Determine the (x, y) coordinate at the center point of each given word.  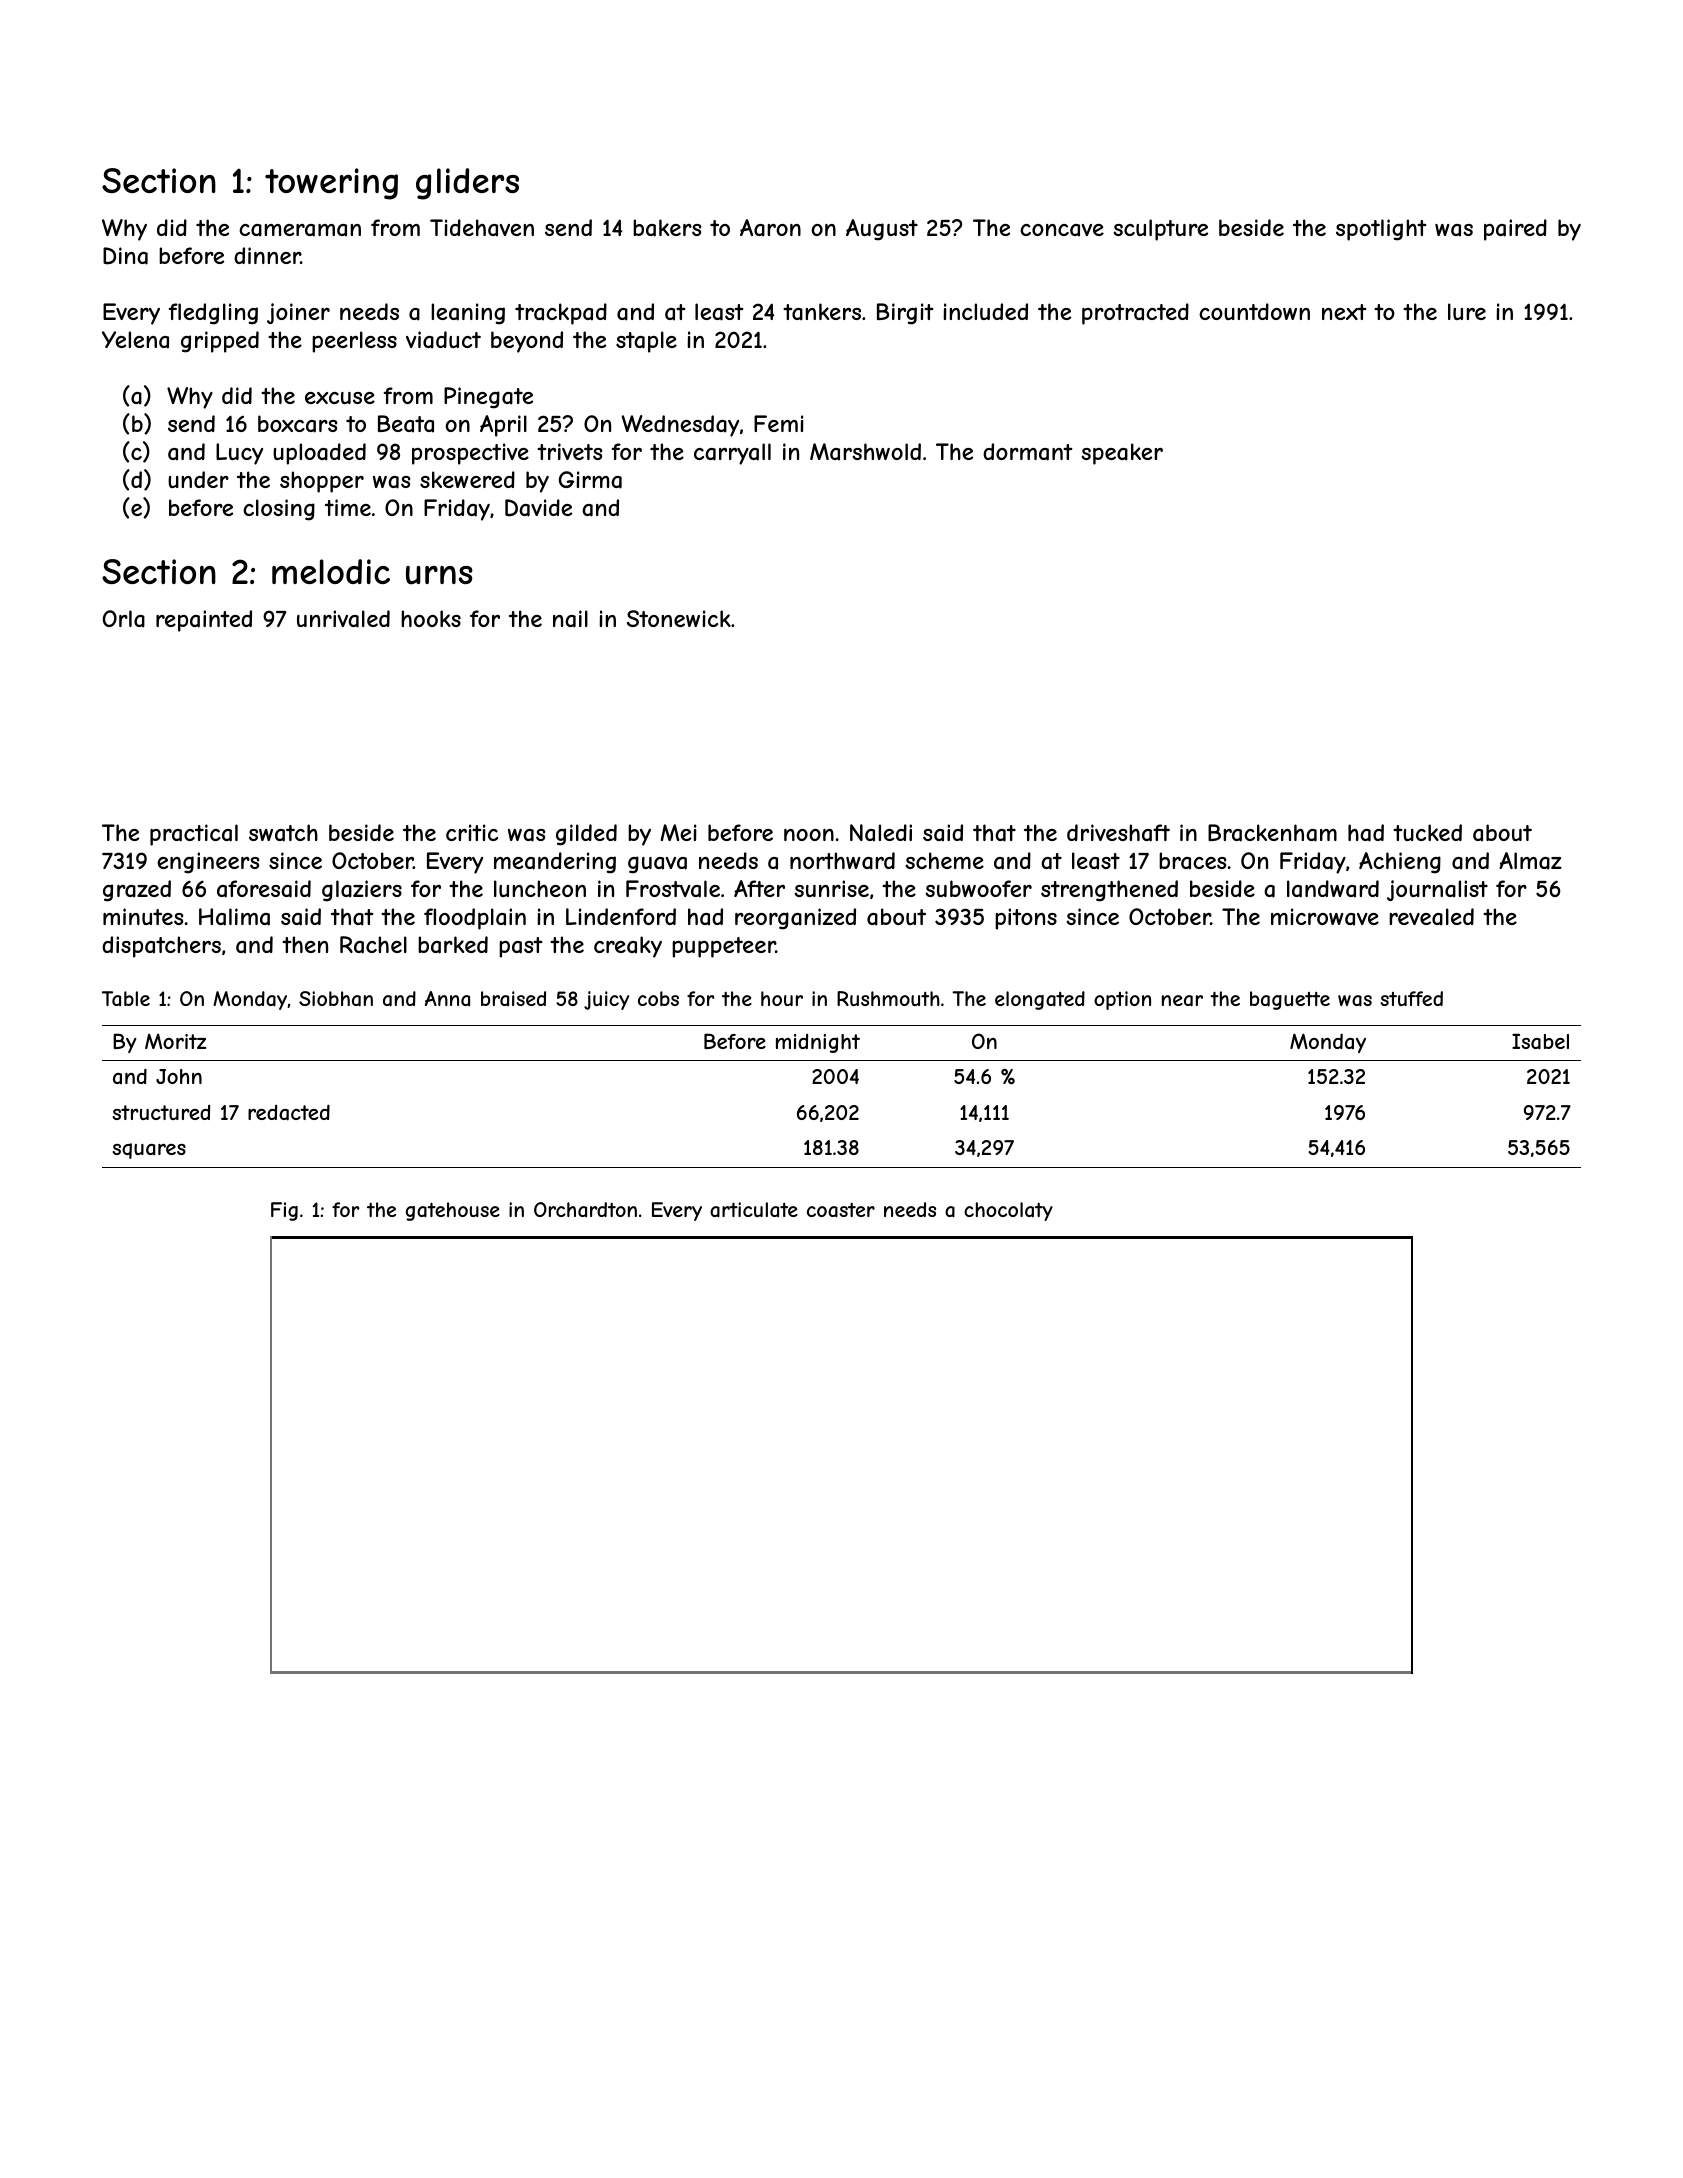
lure (1467, 311)
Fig (284, 1211)
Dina (125, 256)
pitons (1026, 919)
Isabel (1540, 1041)
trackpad (561, 314)
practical (194, 835)
